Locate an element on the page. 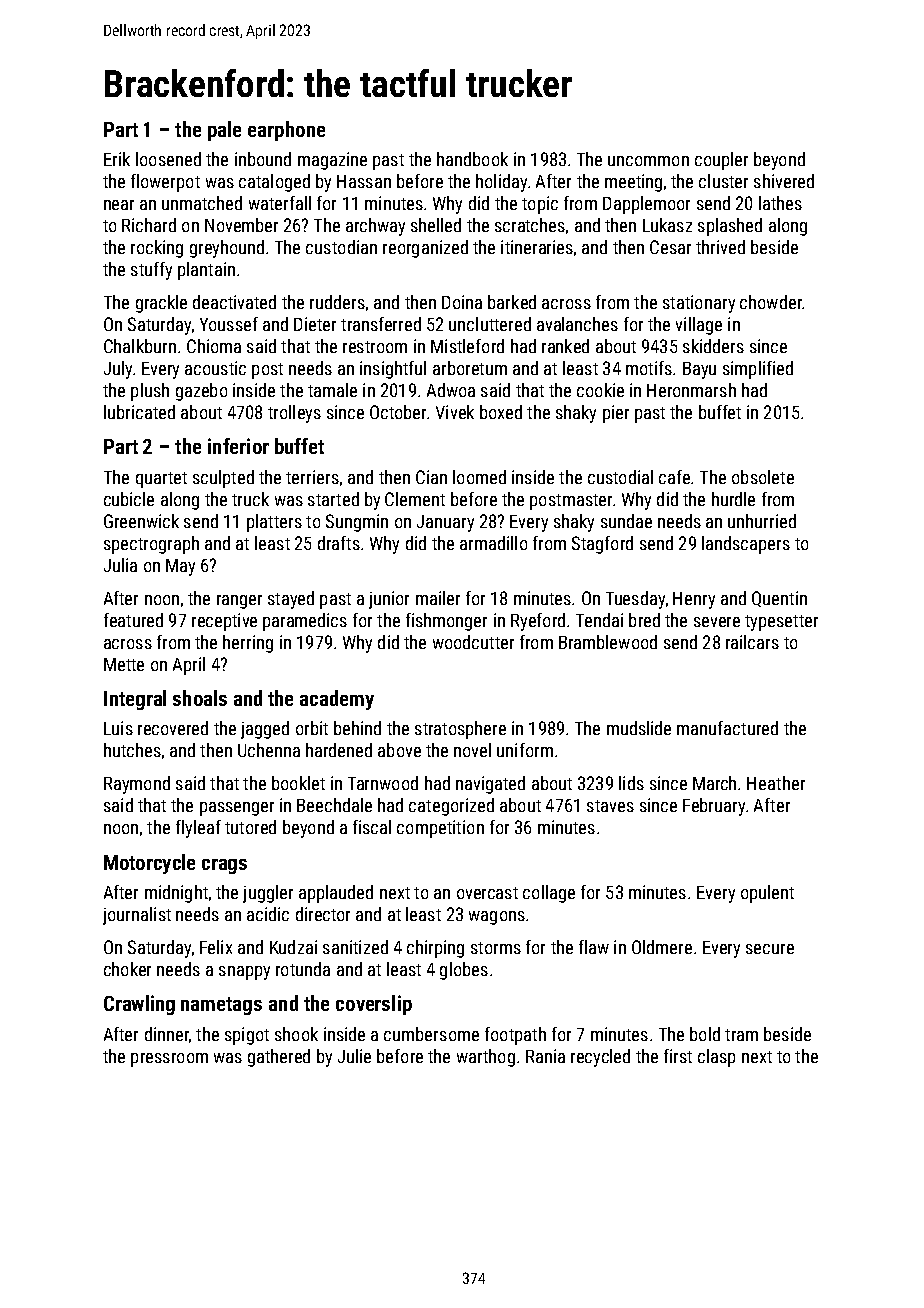  acoustic is located at coordinates (215, 368).
